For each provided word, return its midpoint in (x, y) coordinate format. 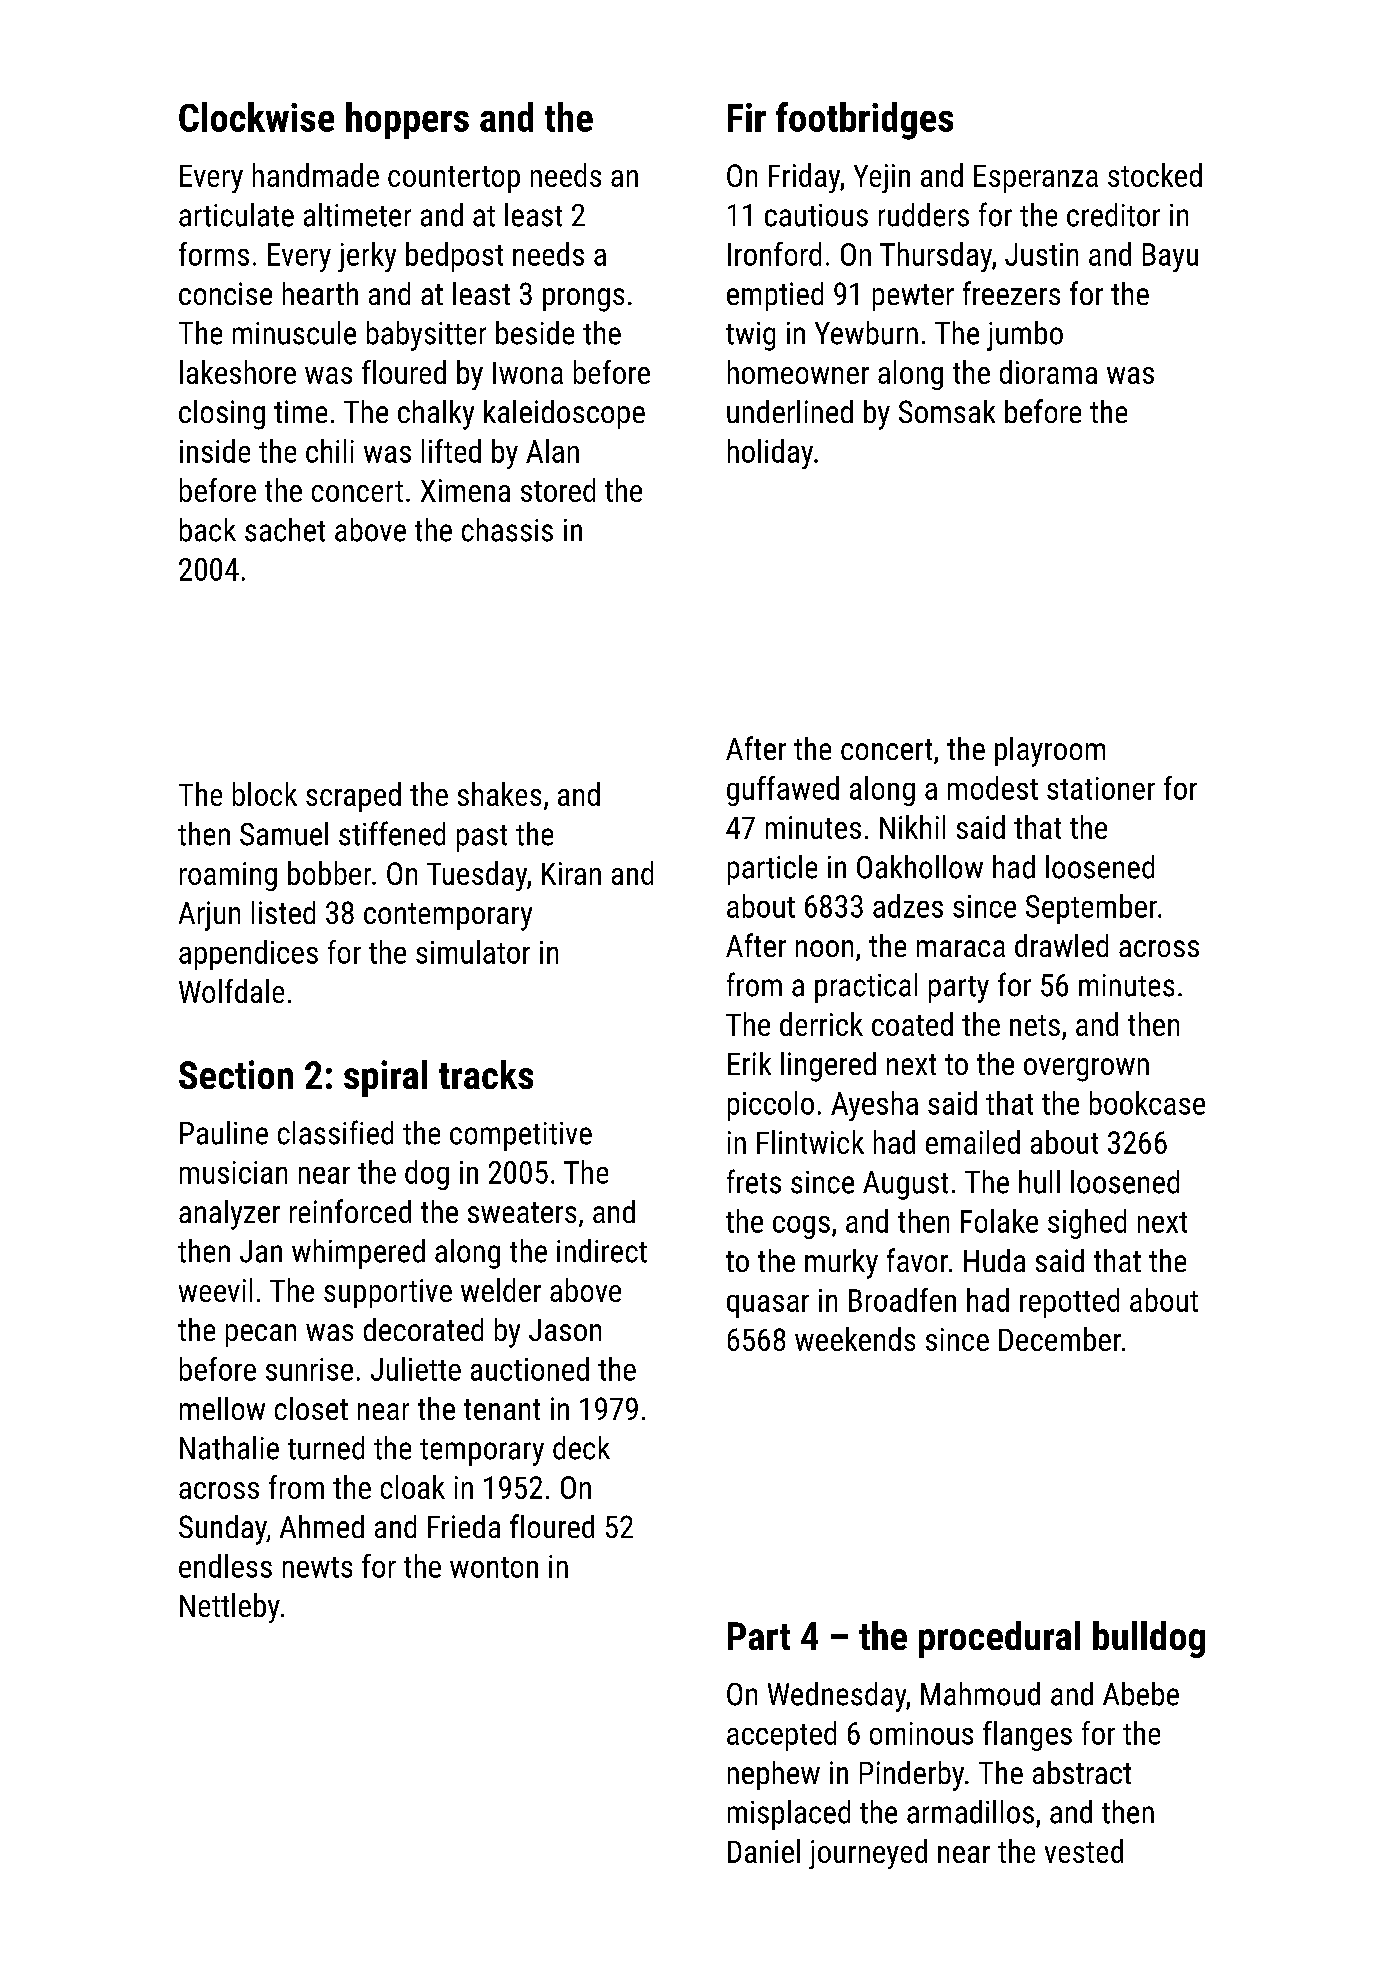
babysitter (426, 336)
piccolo (771, 1106)
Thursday (936, 257)
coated (912, 1024)
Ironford (774, 254)
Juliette (416, 1369)
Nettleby (230, 1608)
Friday (804, 178)
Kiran (571, 873)
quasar (768, 1306)
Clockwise (256, 117)
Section (236, 1074)
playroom (1050, 752)
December (1060, 1339)
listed (283, 912)
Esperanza (1036, 179)
